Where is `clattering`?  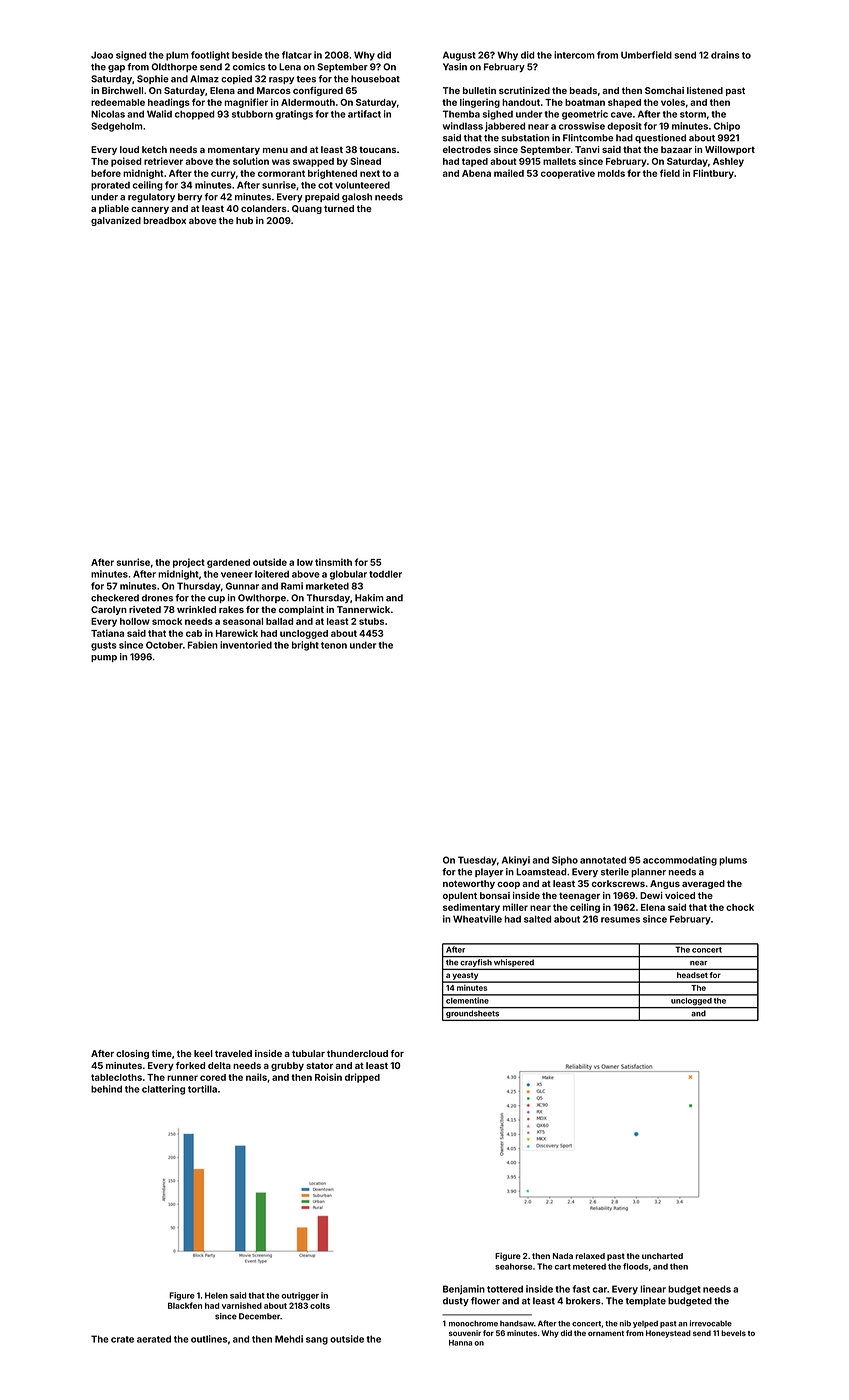
clattering is located at coordinates (163, 1090).
